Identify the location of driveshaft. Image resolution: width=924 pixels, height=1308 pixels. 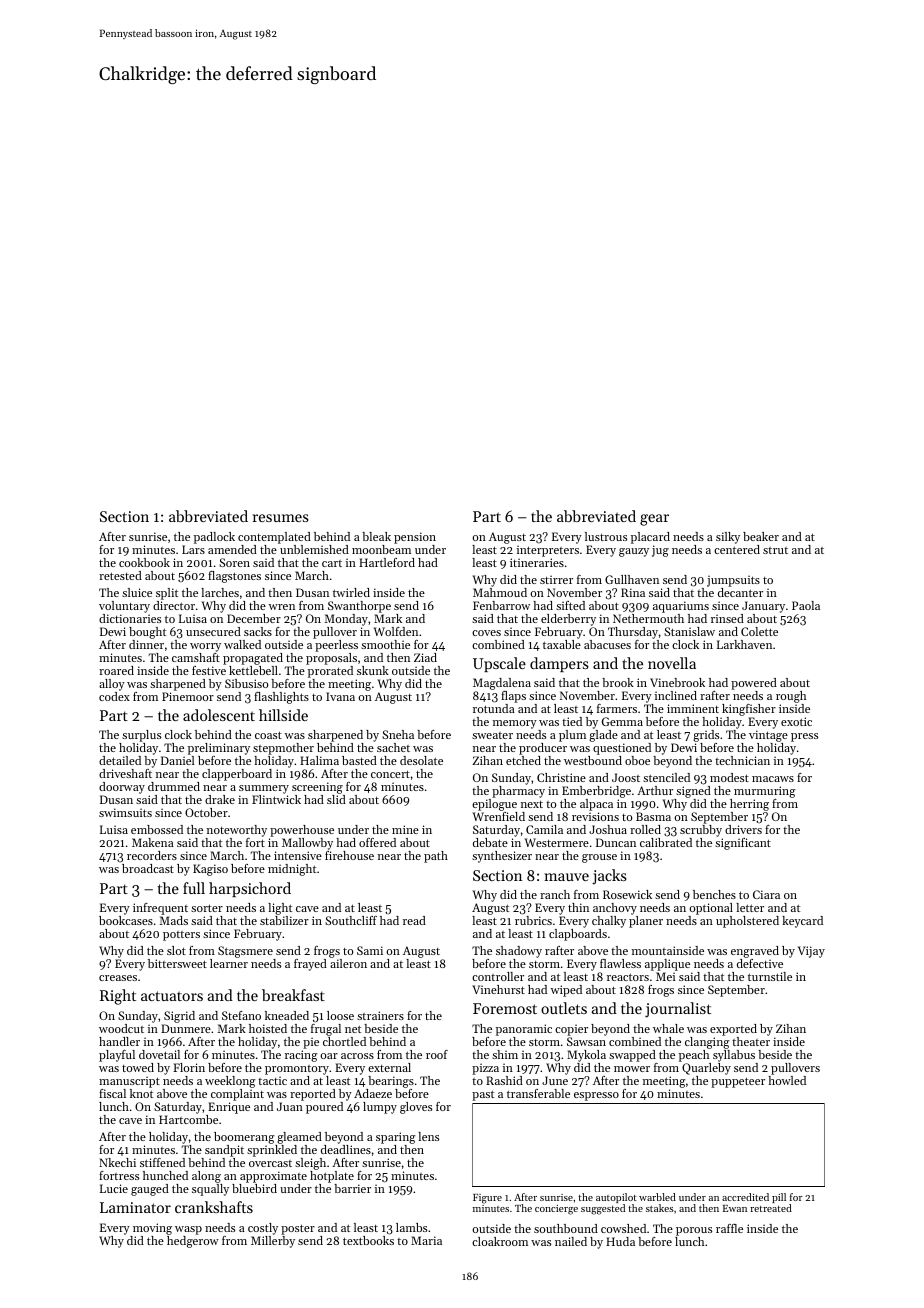
(125, 773).
